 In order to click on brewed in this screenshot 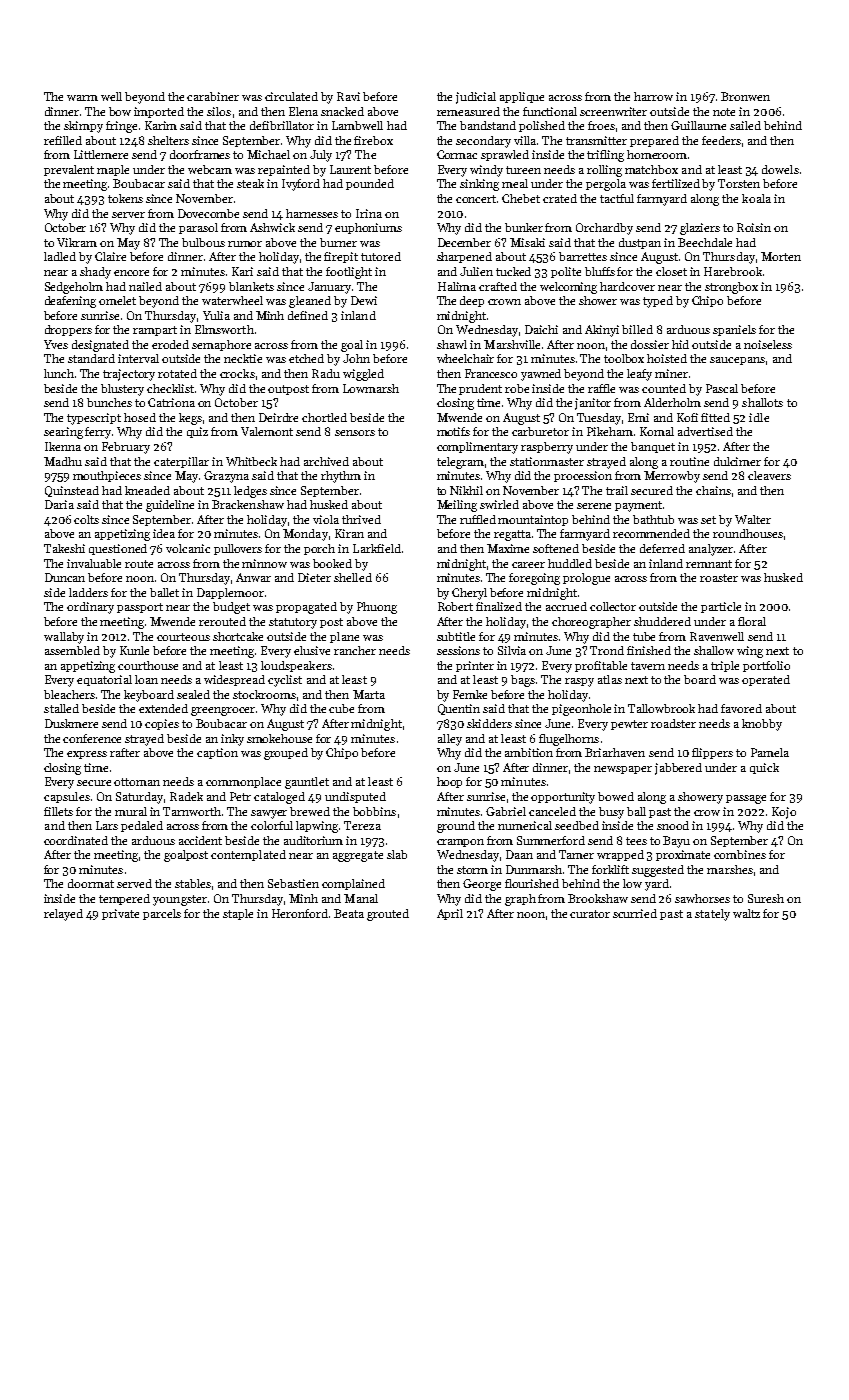, I will do `click(310, 811)`.
